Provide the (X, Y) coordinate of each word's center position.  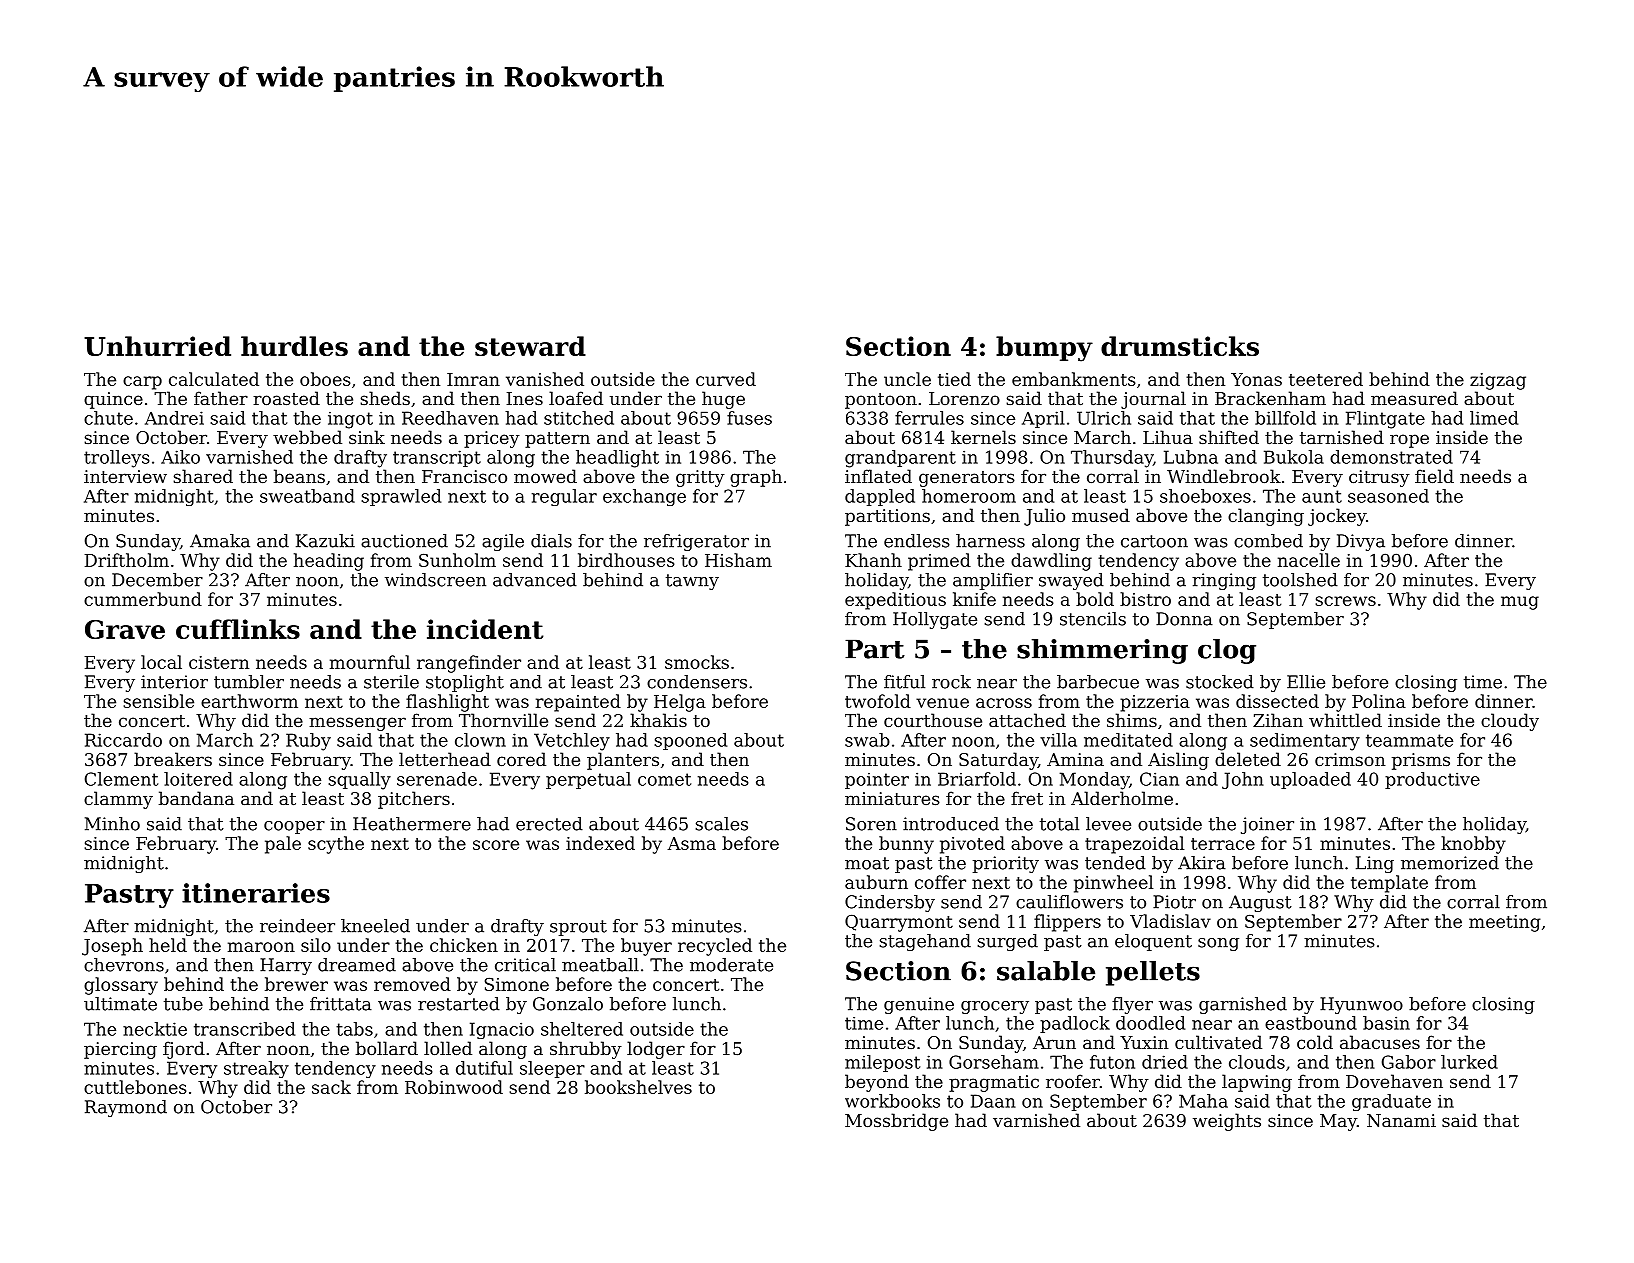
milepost (882, 1063)
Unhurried (157, 346)
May (1338, 1122)
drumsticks (1180, 346)
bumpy (1044, 349)
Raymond (126, 1108)
